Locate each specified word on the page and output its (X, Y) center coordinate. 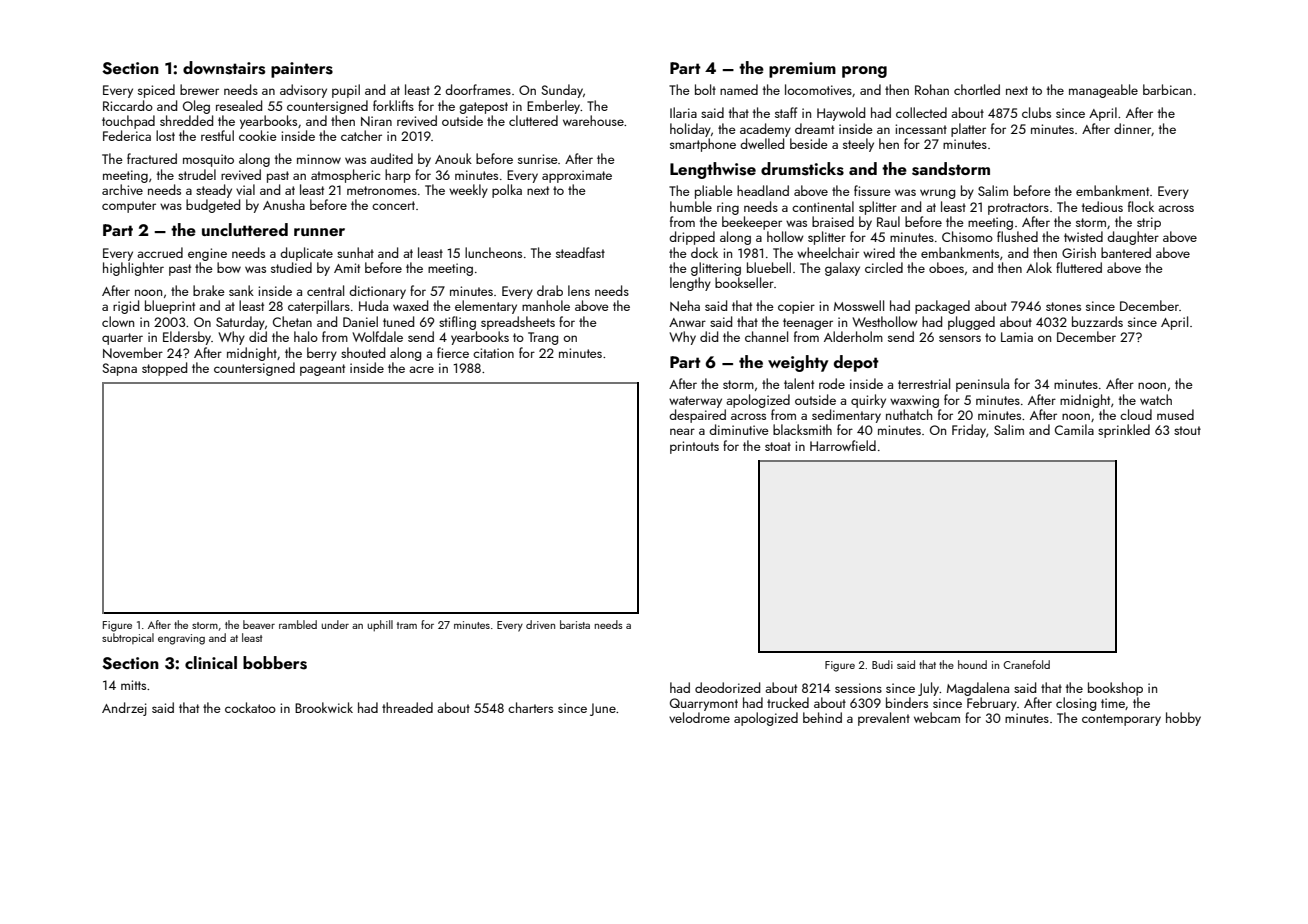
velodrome (699, 717)
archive (122, 189)
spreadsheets (518, 323)
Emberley (554, 107)
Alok (1039, 267)
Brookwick (324, 707)
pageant (322, 370)
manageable (1103, 91)
